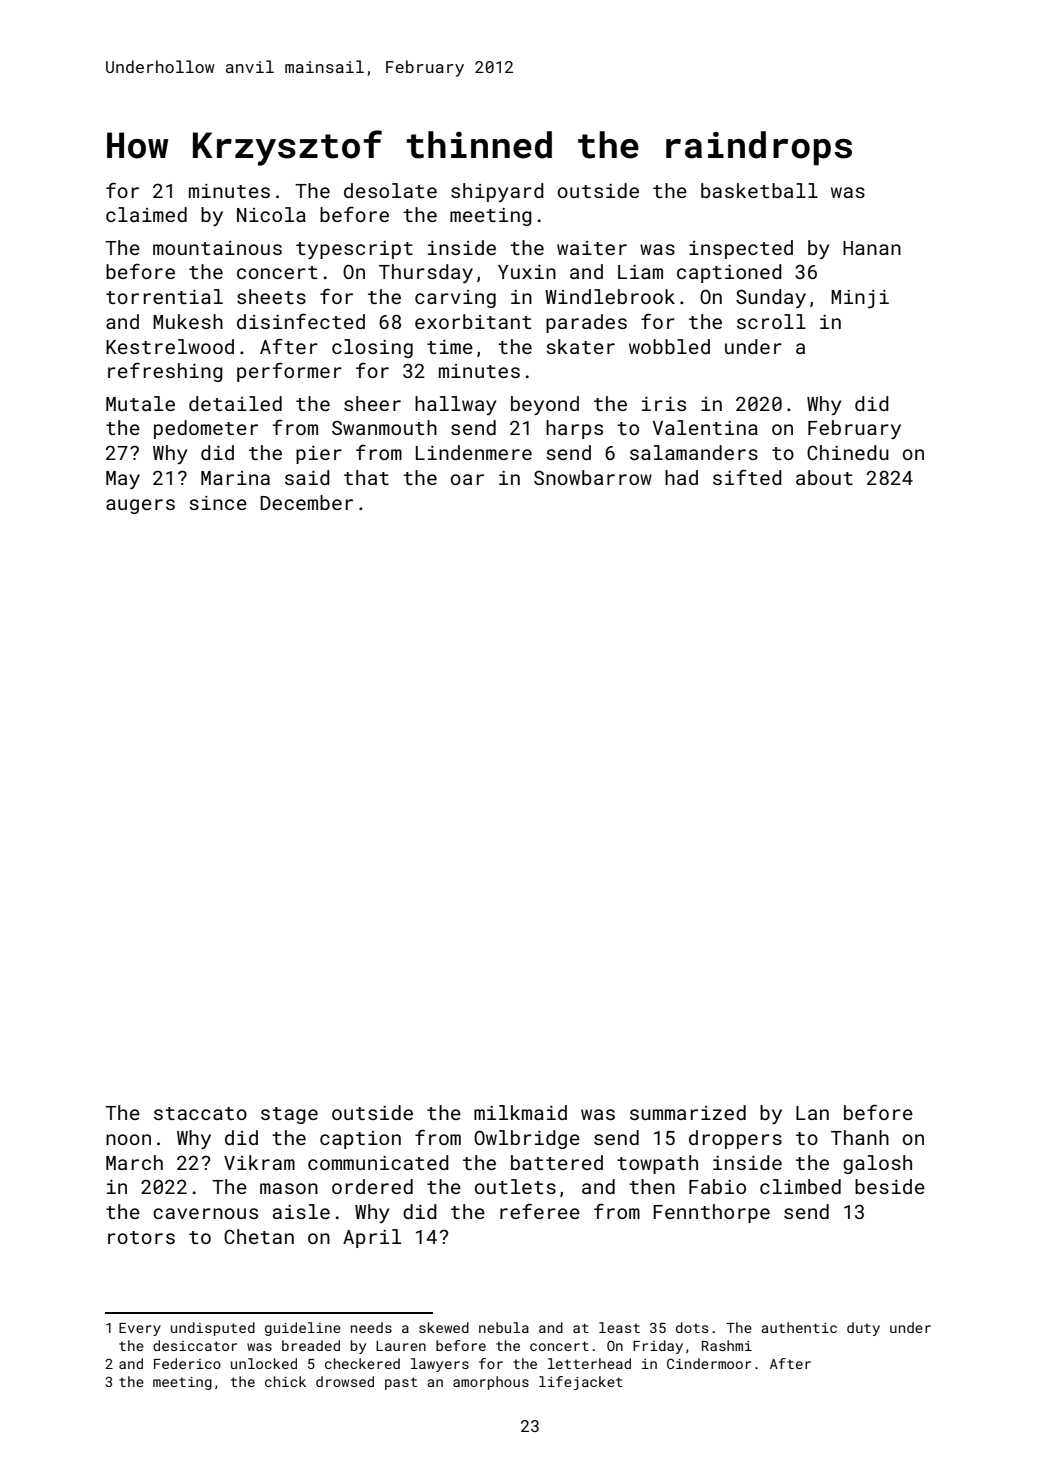 Image resolution: width=1041 pixels, height=1478 pixels. Describe the element at coordinates (593, 477) in the screenshot. I see `Snowbarrow` at that location.
